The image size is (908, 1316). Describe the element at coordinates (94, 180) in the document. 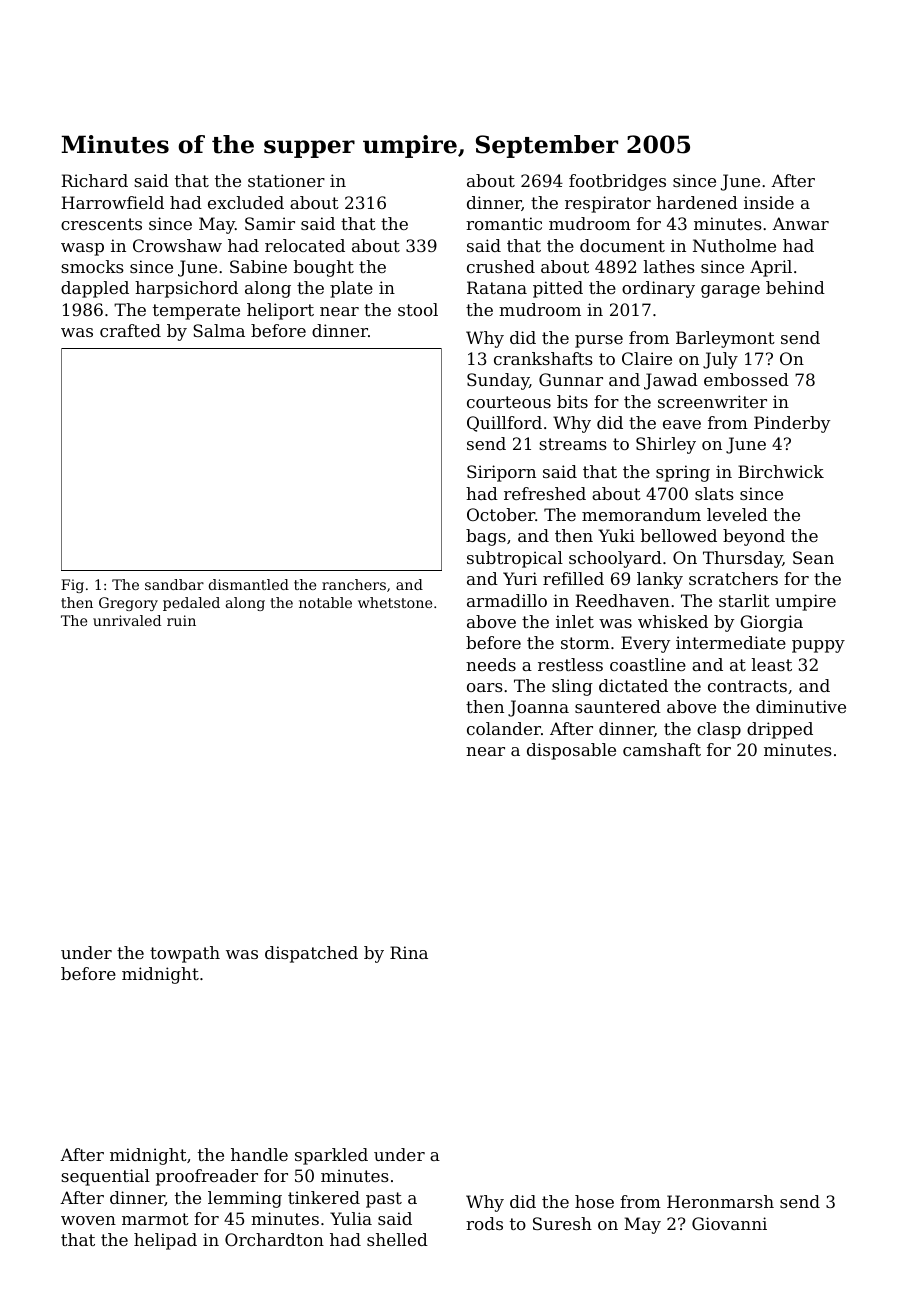

I see `Richard` at that location.
